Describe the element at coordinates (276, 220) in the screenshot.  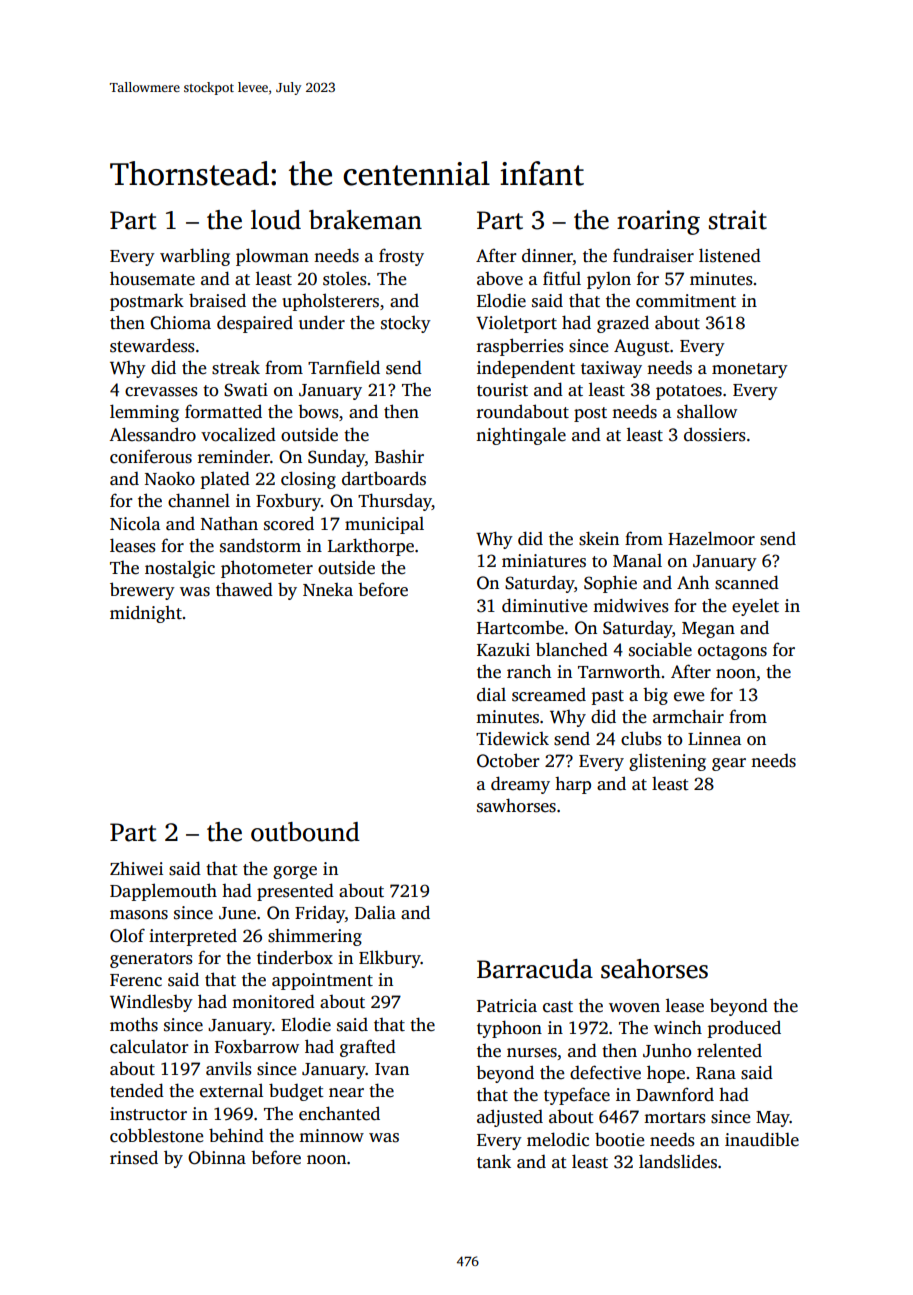
I see `loud` at that location.
